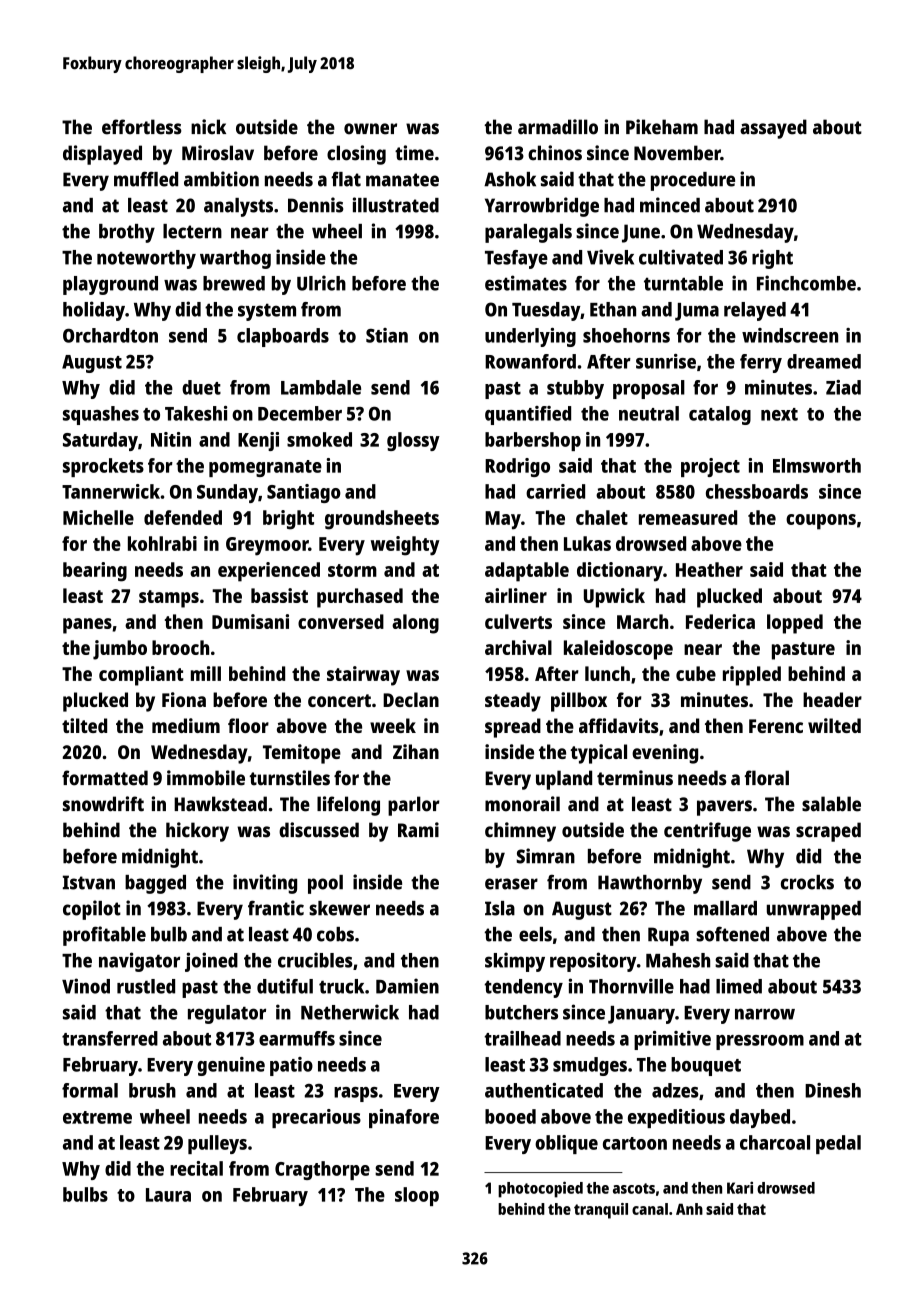 The width and height of the page is (924, 1314). I want to click on glossy, so click(413, 441).
